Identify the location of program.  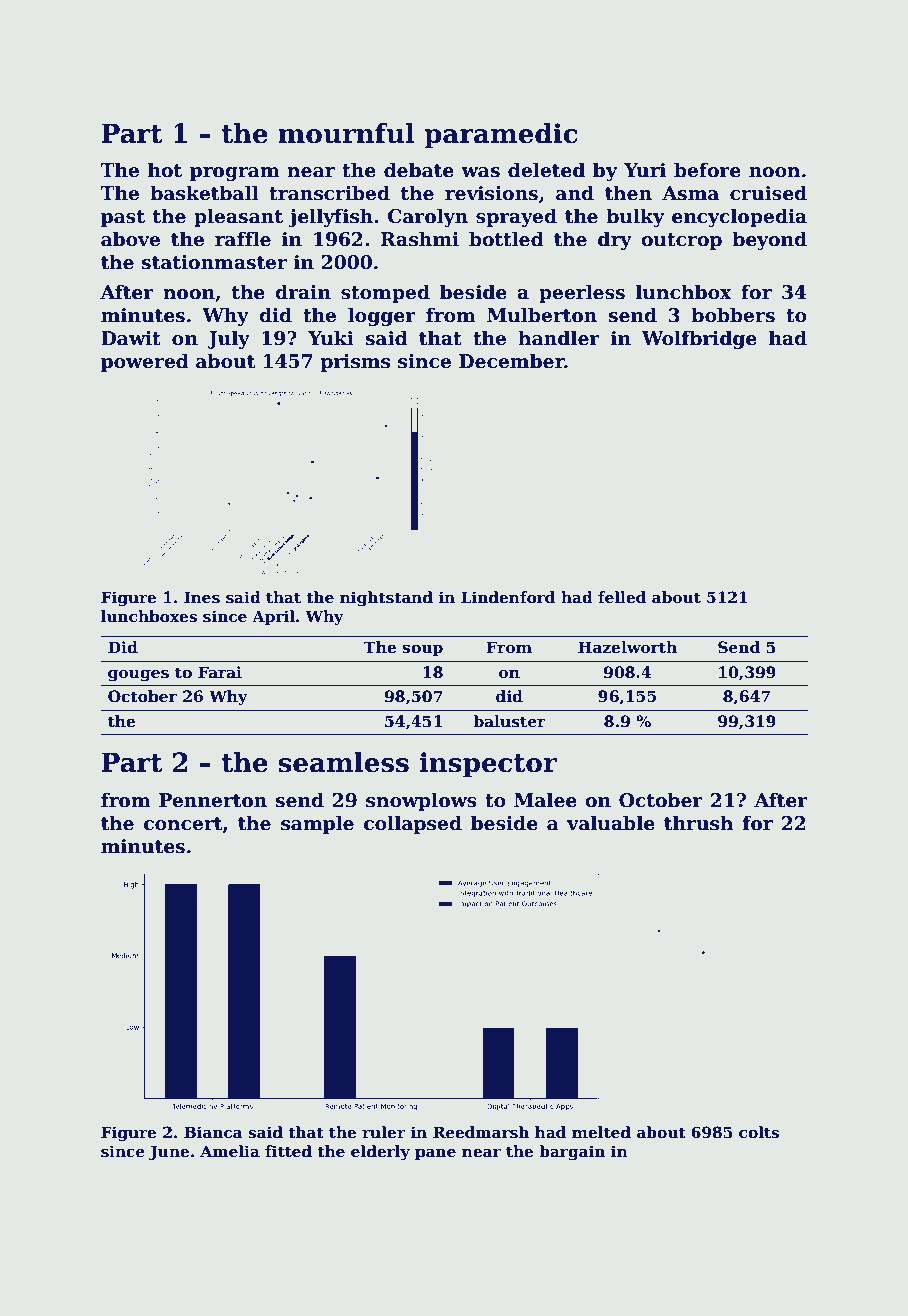
(235, 174).
